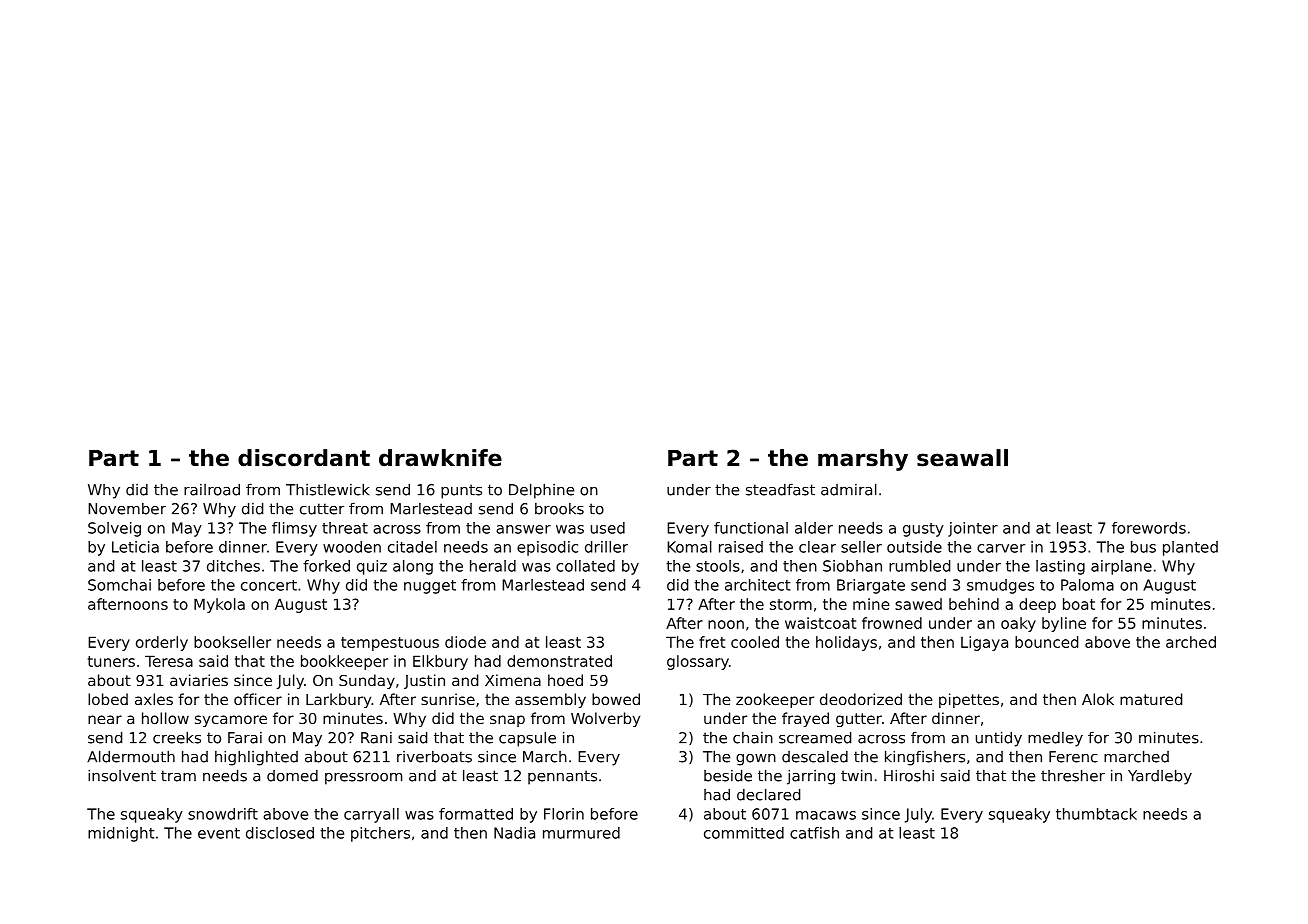 The height and width of the document is (924, 1308). I want to click on matured, so click(1151, 699).
